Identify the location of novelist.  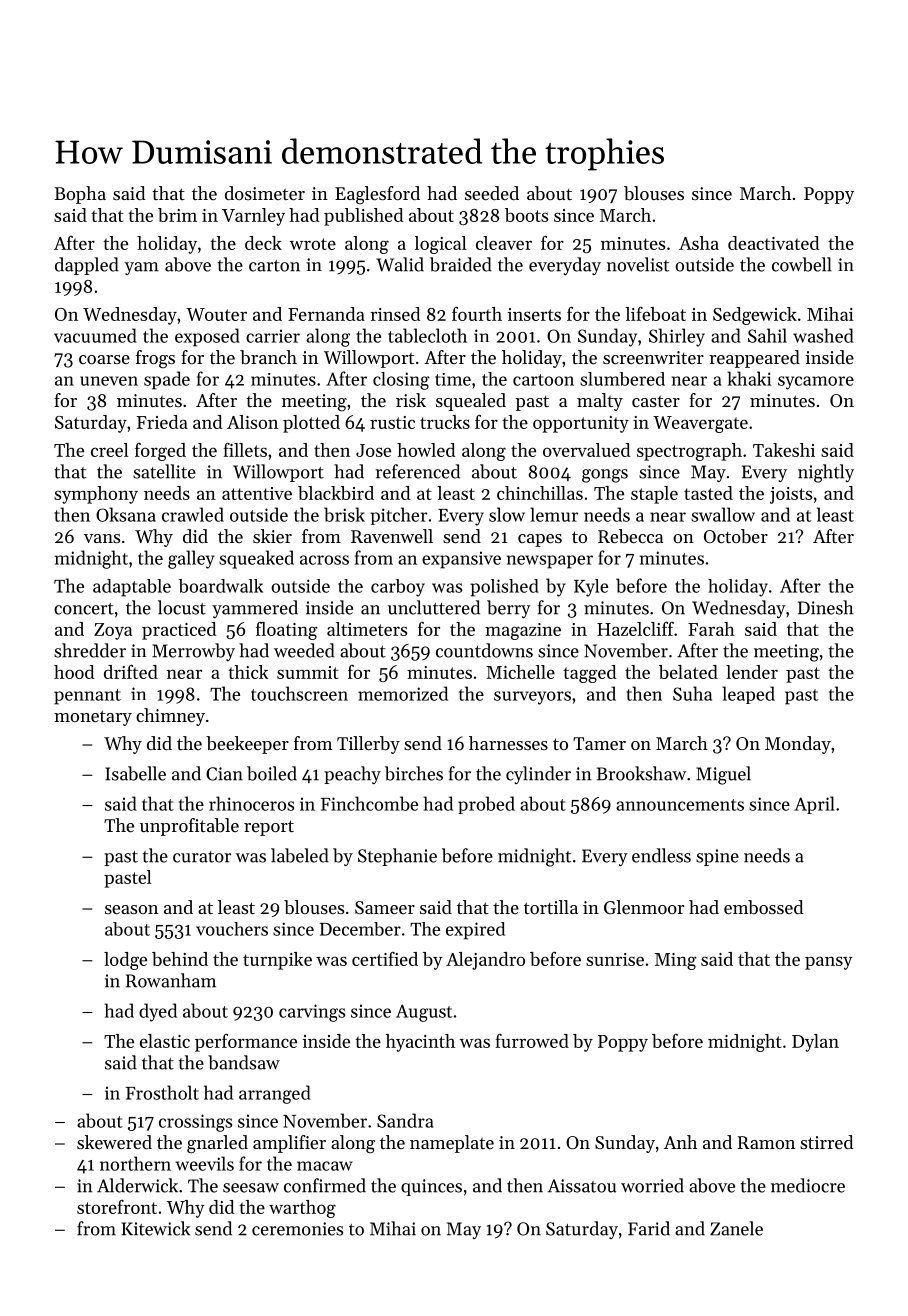
(638, 264).
